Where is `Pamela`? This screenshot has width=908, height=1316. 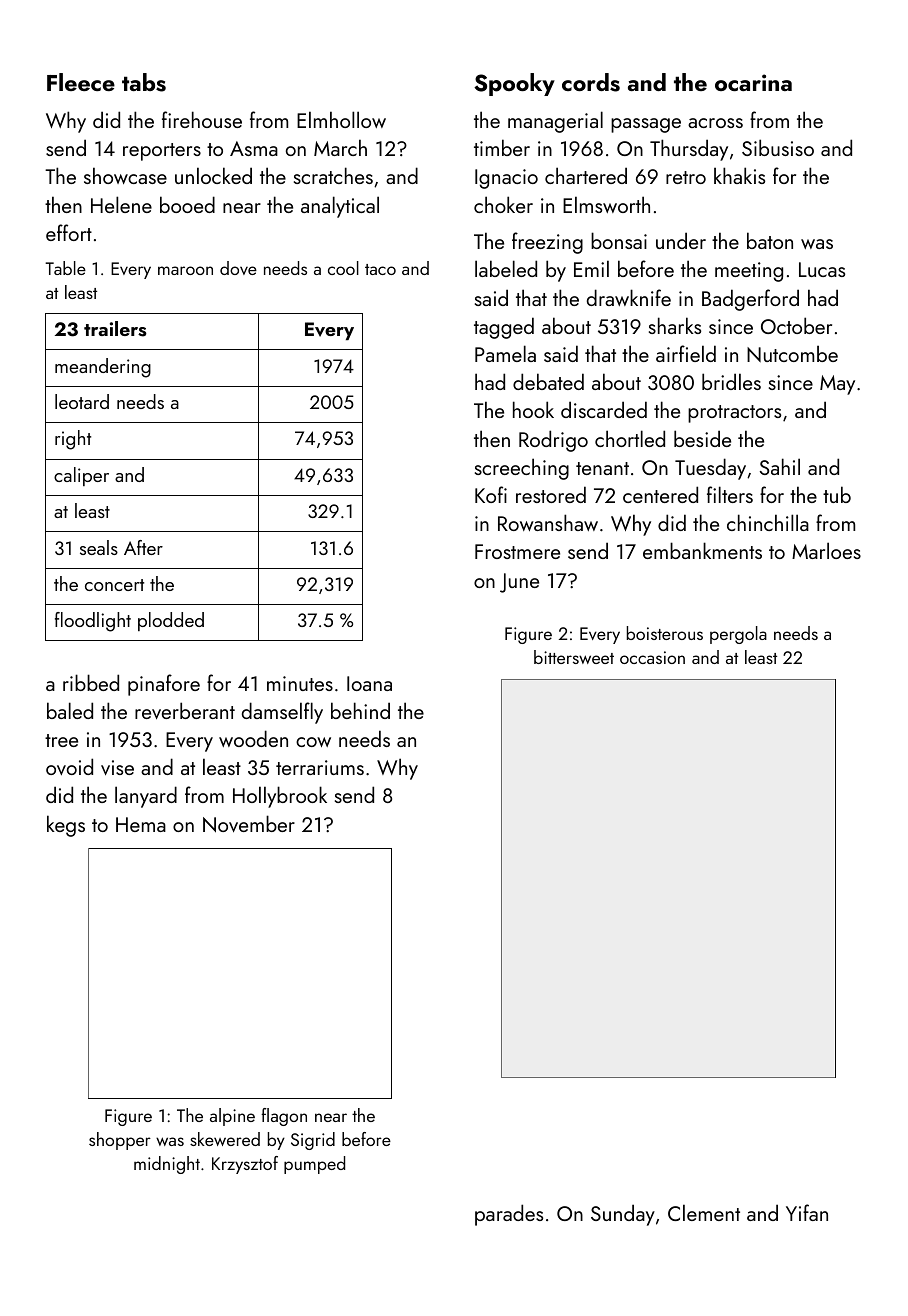 Pamela is located at coordinates (505, 353).
